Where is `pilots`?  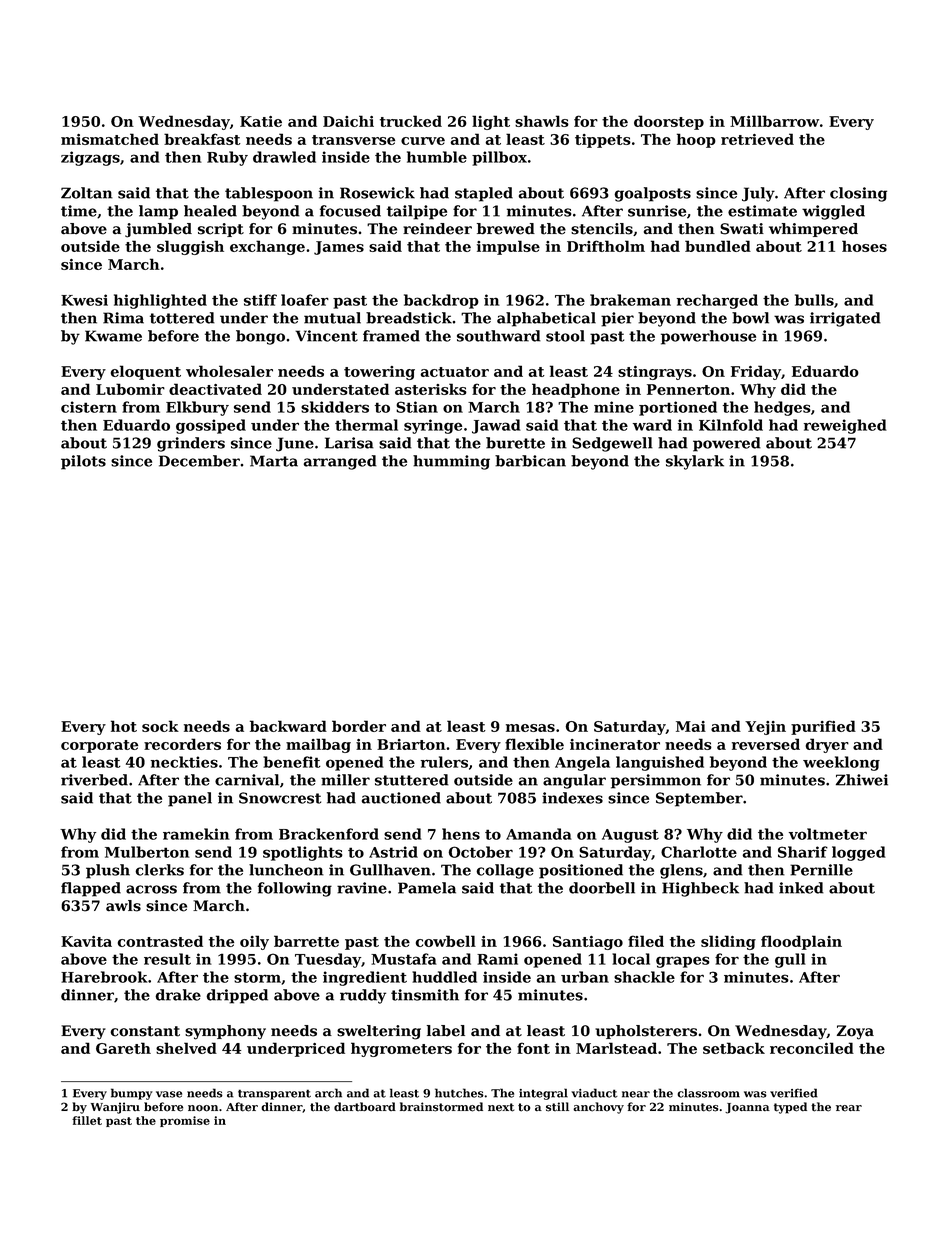
pilots is located at coordinates (83, 462).
